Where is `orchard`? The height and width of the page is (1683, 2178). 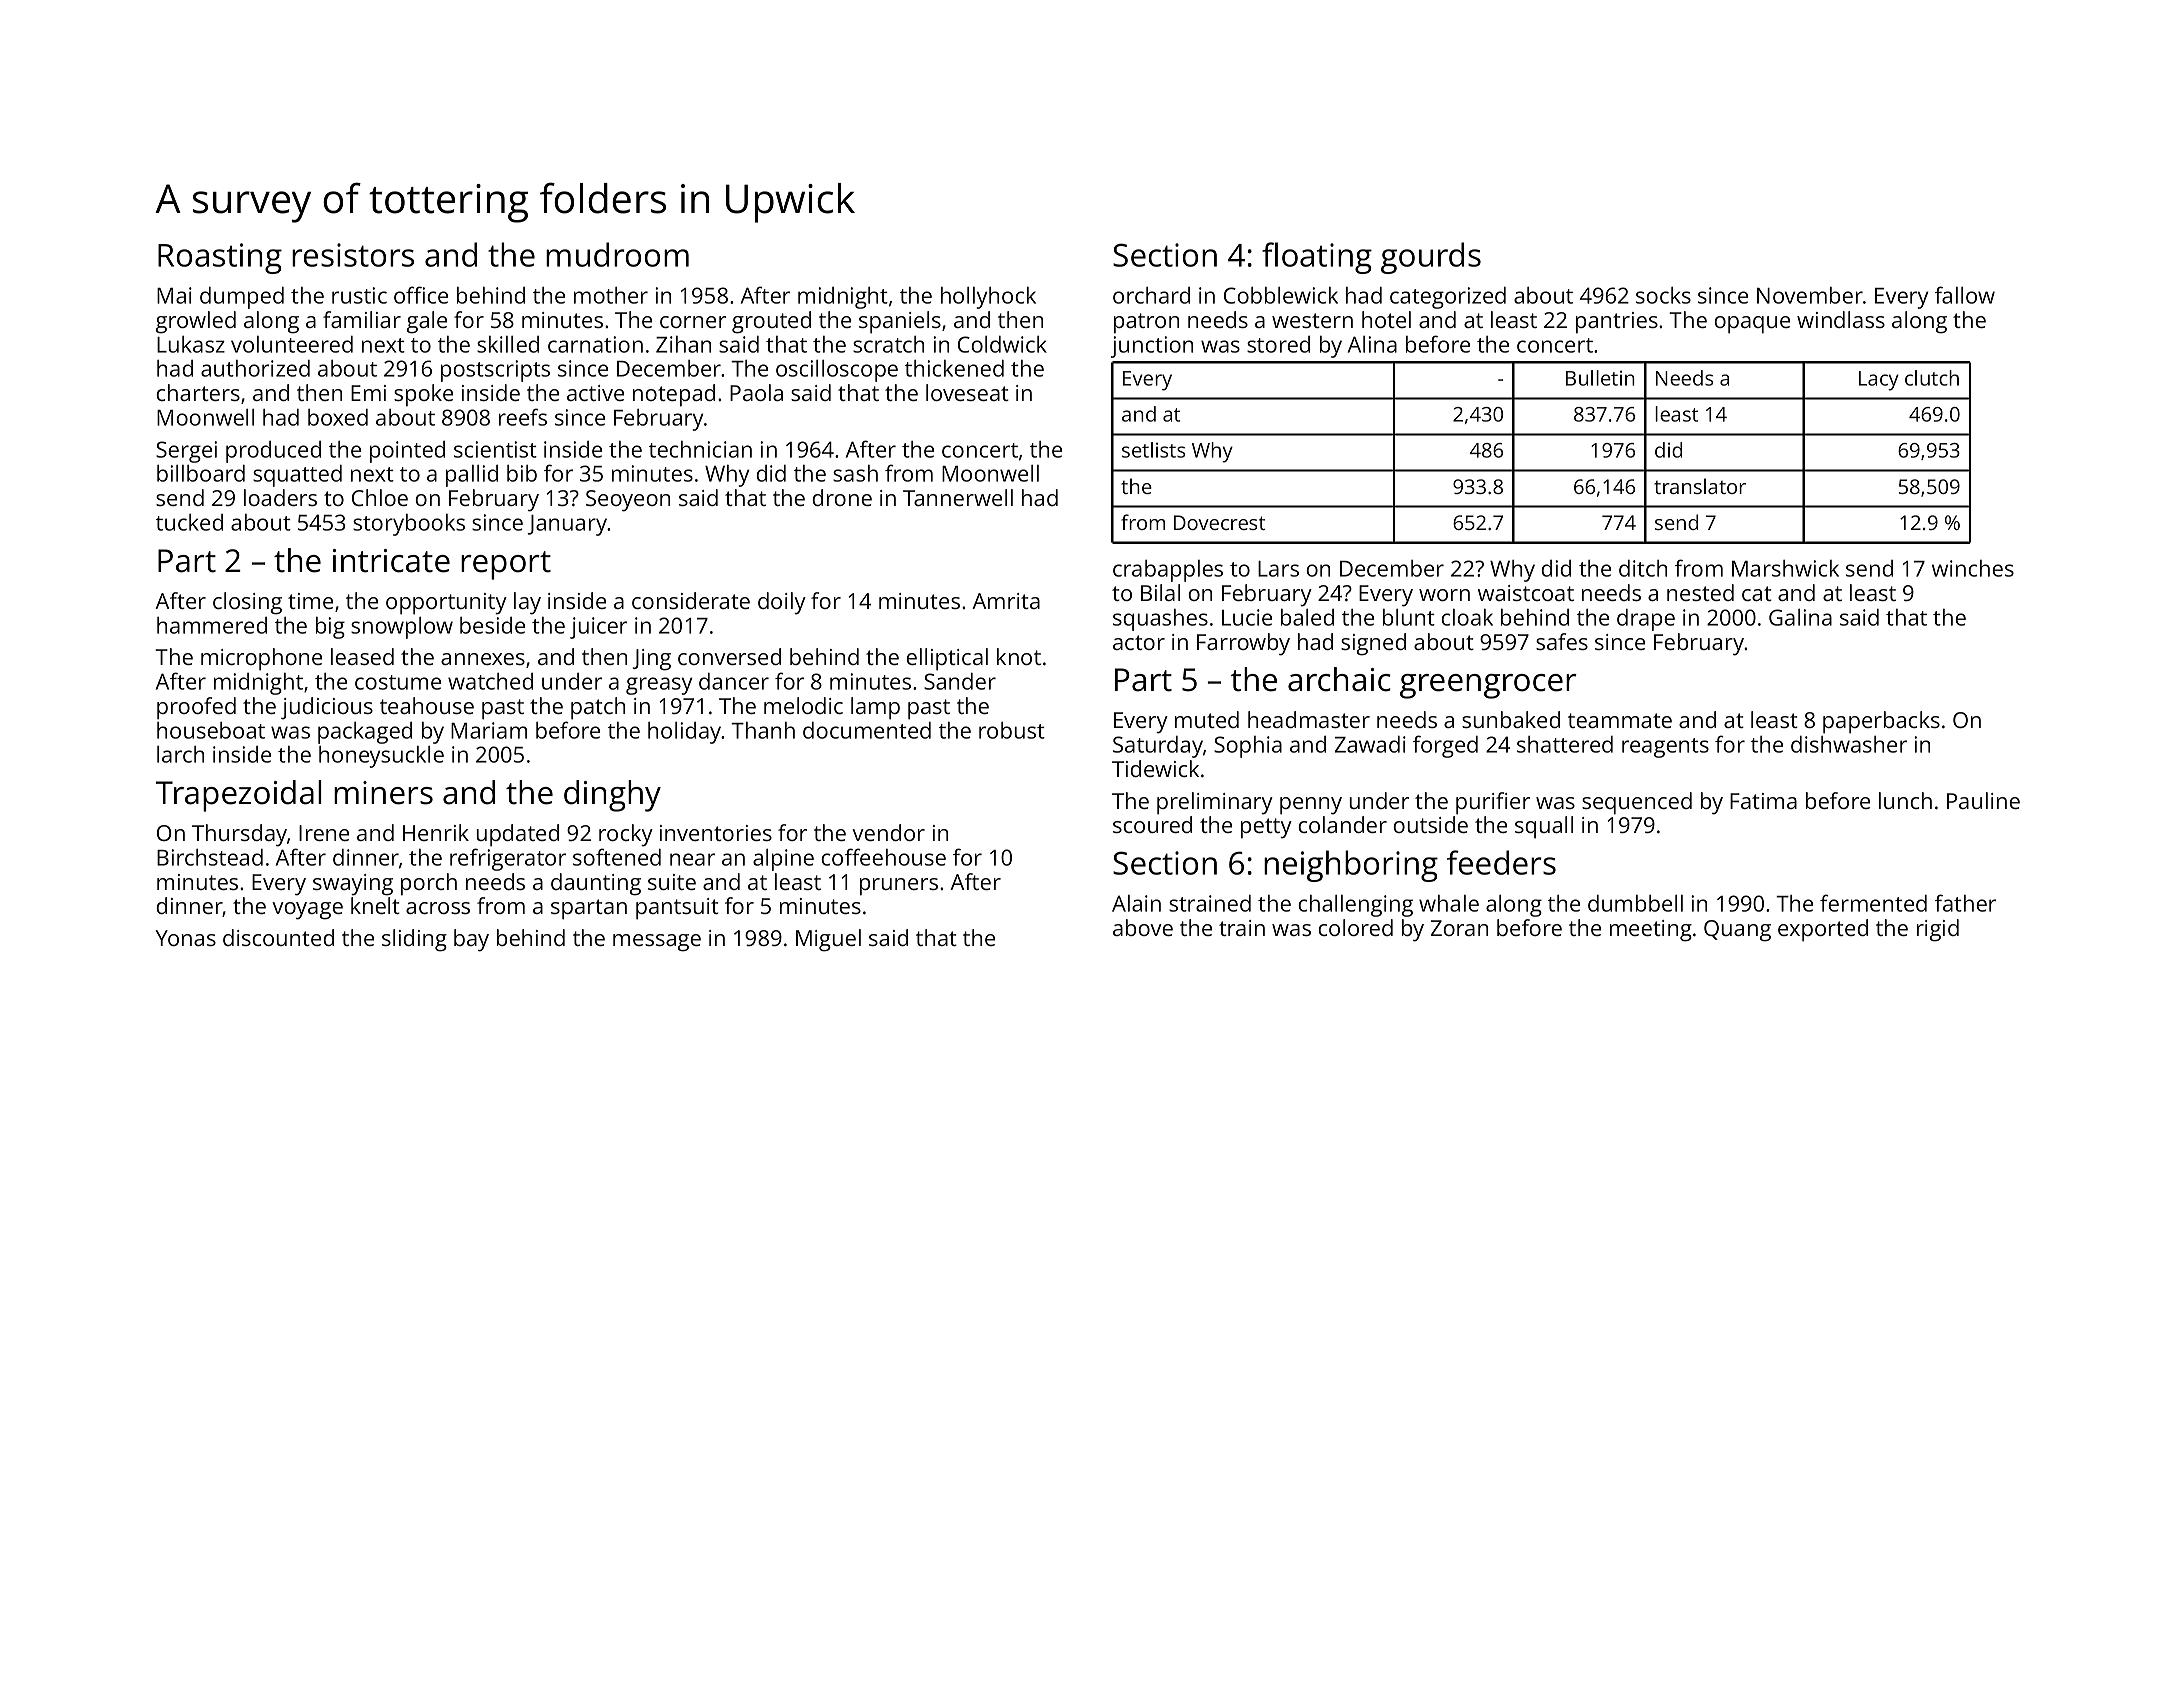 orchard is located at coordinates (1151, 295).
